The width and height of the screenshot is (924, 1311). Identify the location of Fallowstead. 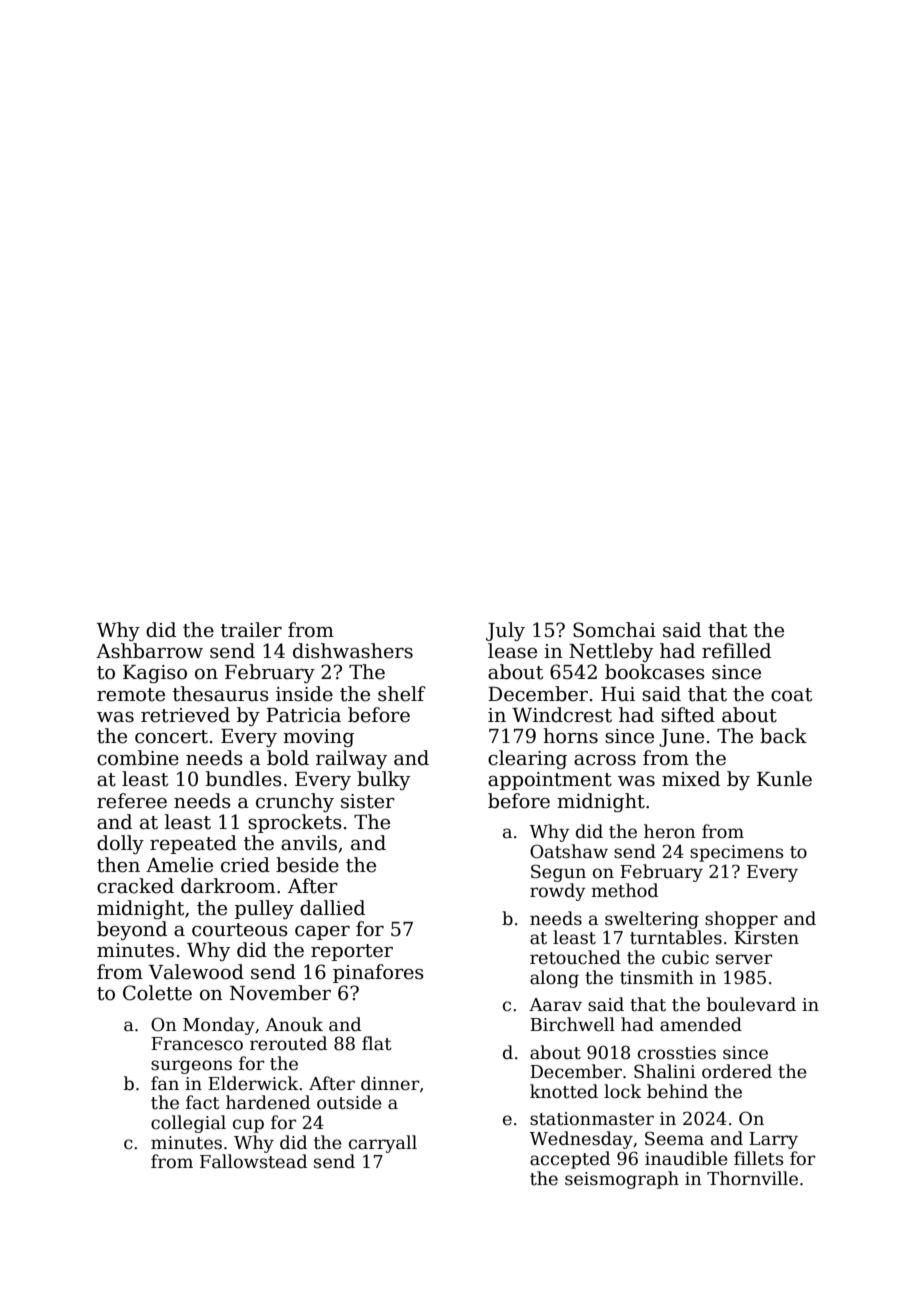
(253, 1161).
